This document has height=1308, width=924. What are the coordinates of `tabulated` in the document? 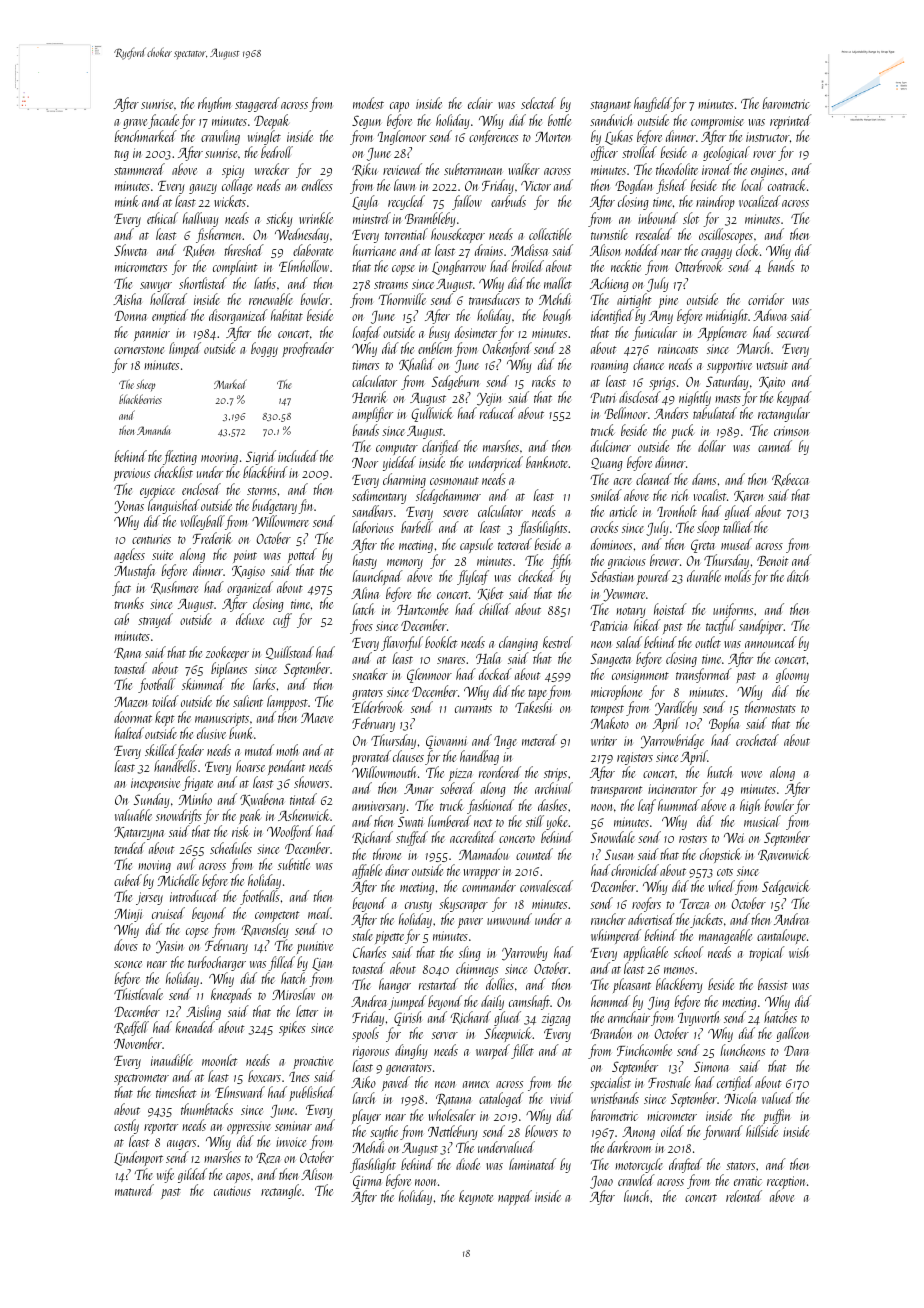 It's located at (715, 413).
